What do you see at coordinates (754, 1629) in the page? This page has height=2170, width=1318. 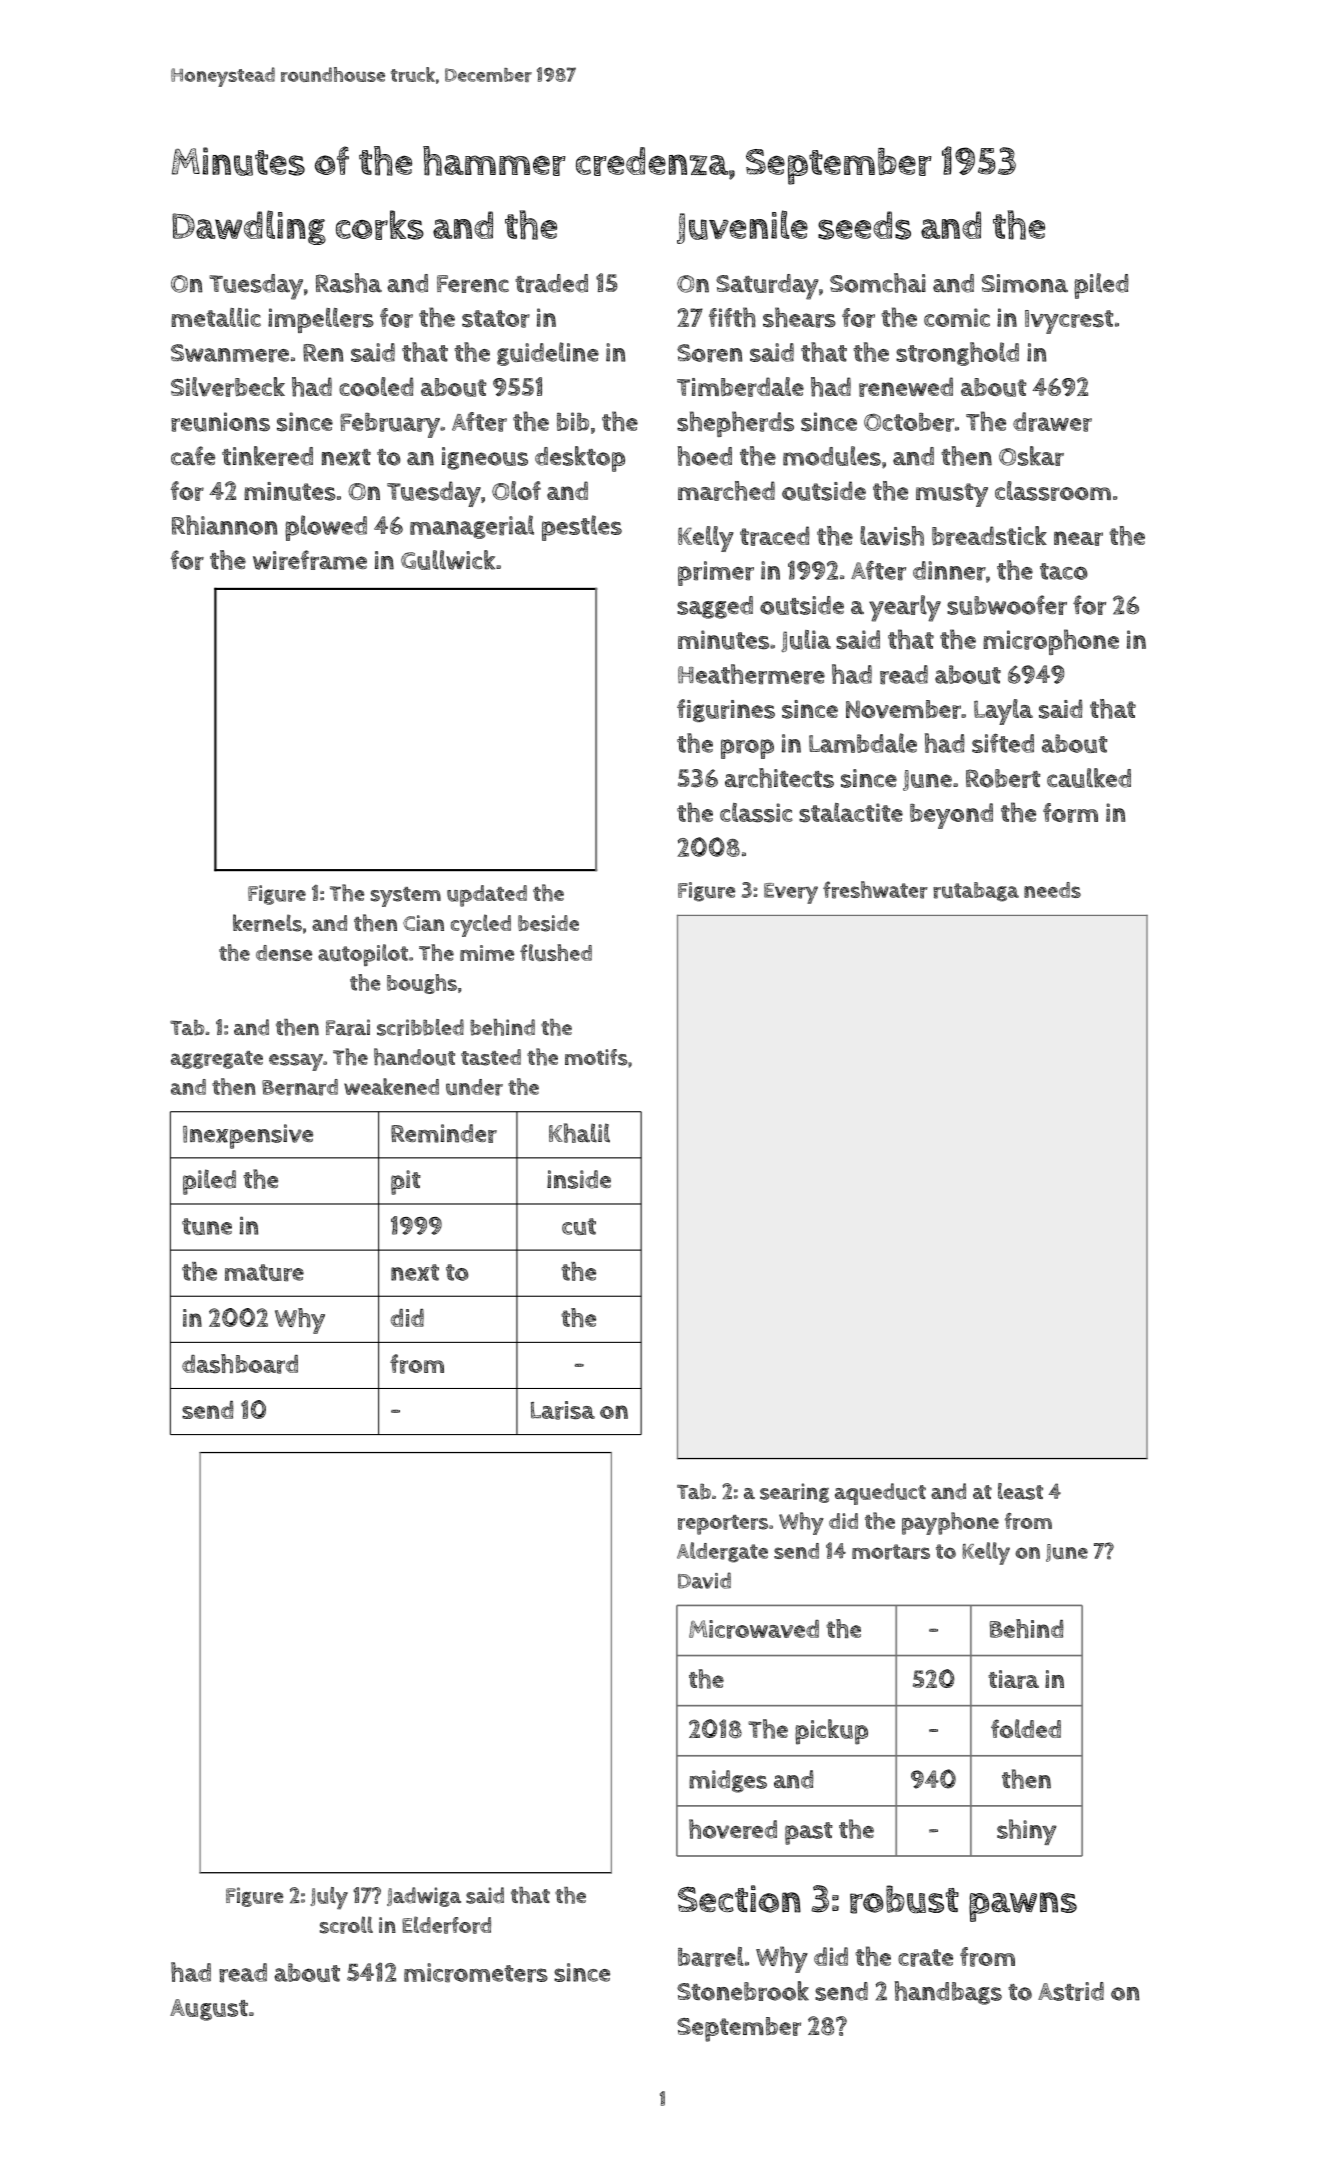 I see `Microwaved` at bounding box center [754, 1629].
